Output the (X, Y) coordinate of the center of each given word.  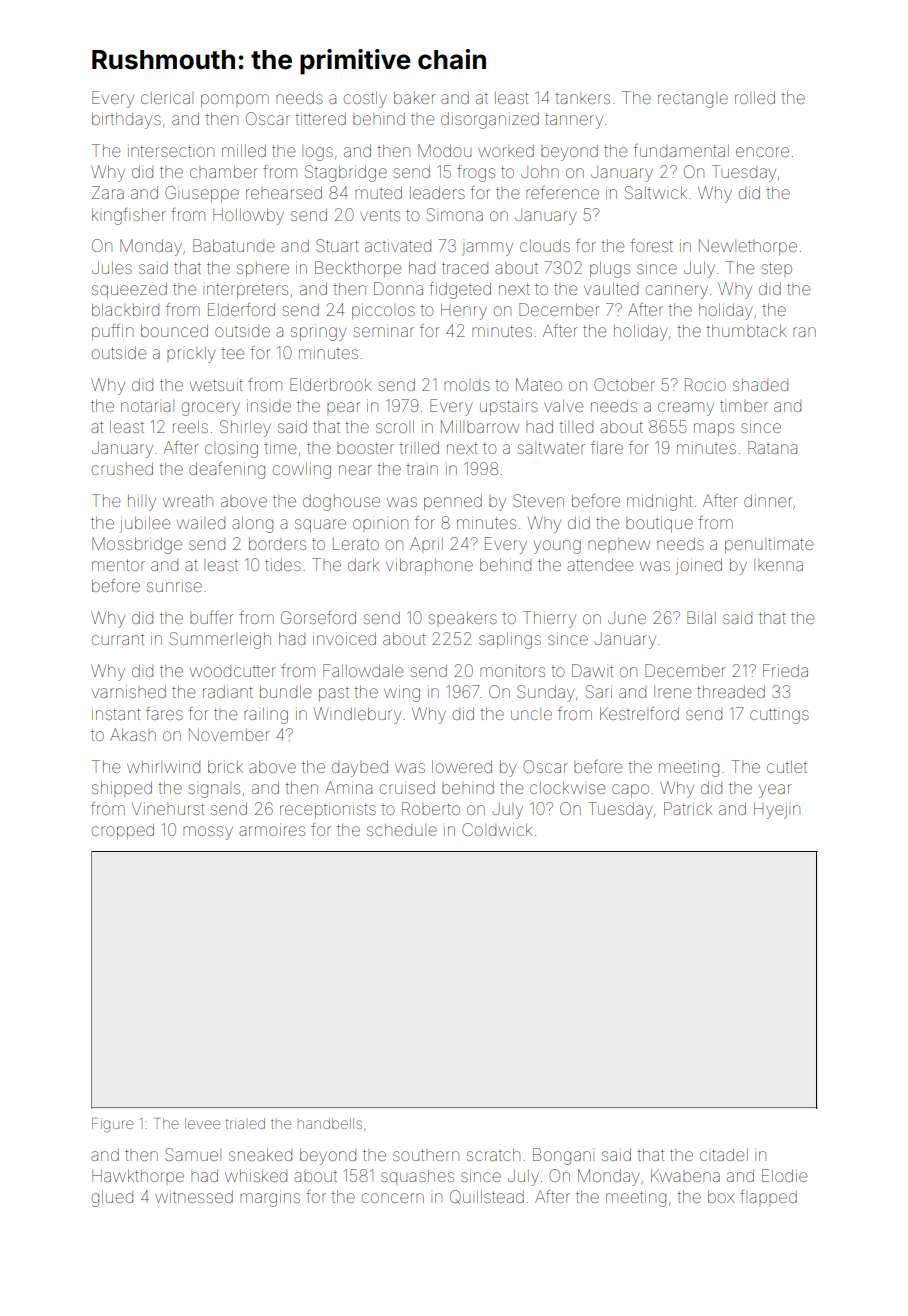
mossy (208, 833)
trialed (245, 1123)
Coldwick (497, 829)
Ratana (772, 447)
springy (318, 334)
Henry (464, 311)
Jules (112, 267)
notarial (147, 406)
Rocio (705, 384)
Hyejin (777, 810)
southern (426, 1155)
